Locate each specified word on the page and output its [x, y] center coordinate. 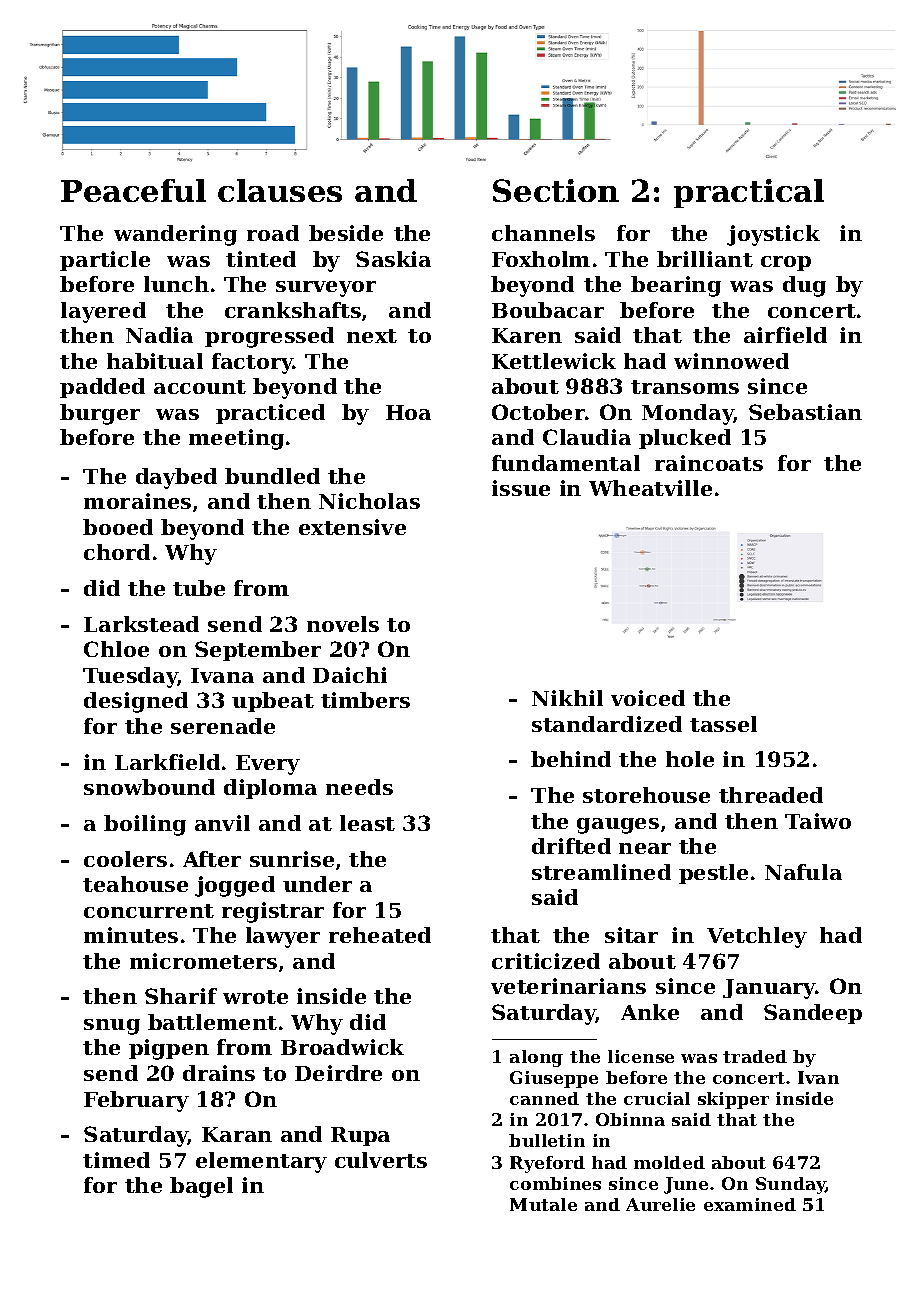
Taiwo [818, 821]
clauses [280, 190]
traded [755, 1056]
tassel [723, 724]
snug [112, 1027]
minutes [131, 935]
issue [521, 488]
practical [749, 193]
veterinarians [568, 986]
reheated [380, 935]
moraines [137, 501]
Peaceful [133, 190]
